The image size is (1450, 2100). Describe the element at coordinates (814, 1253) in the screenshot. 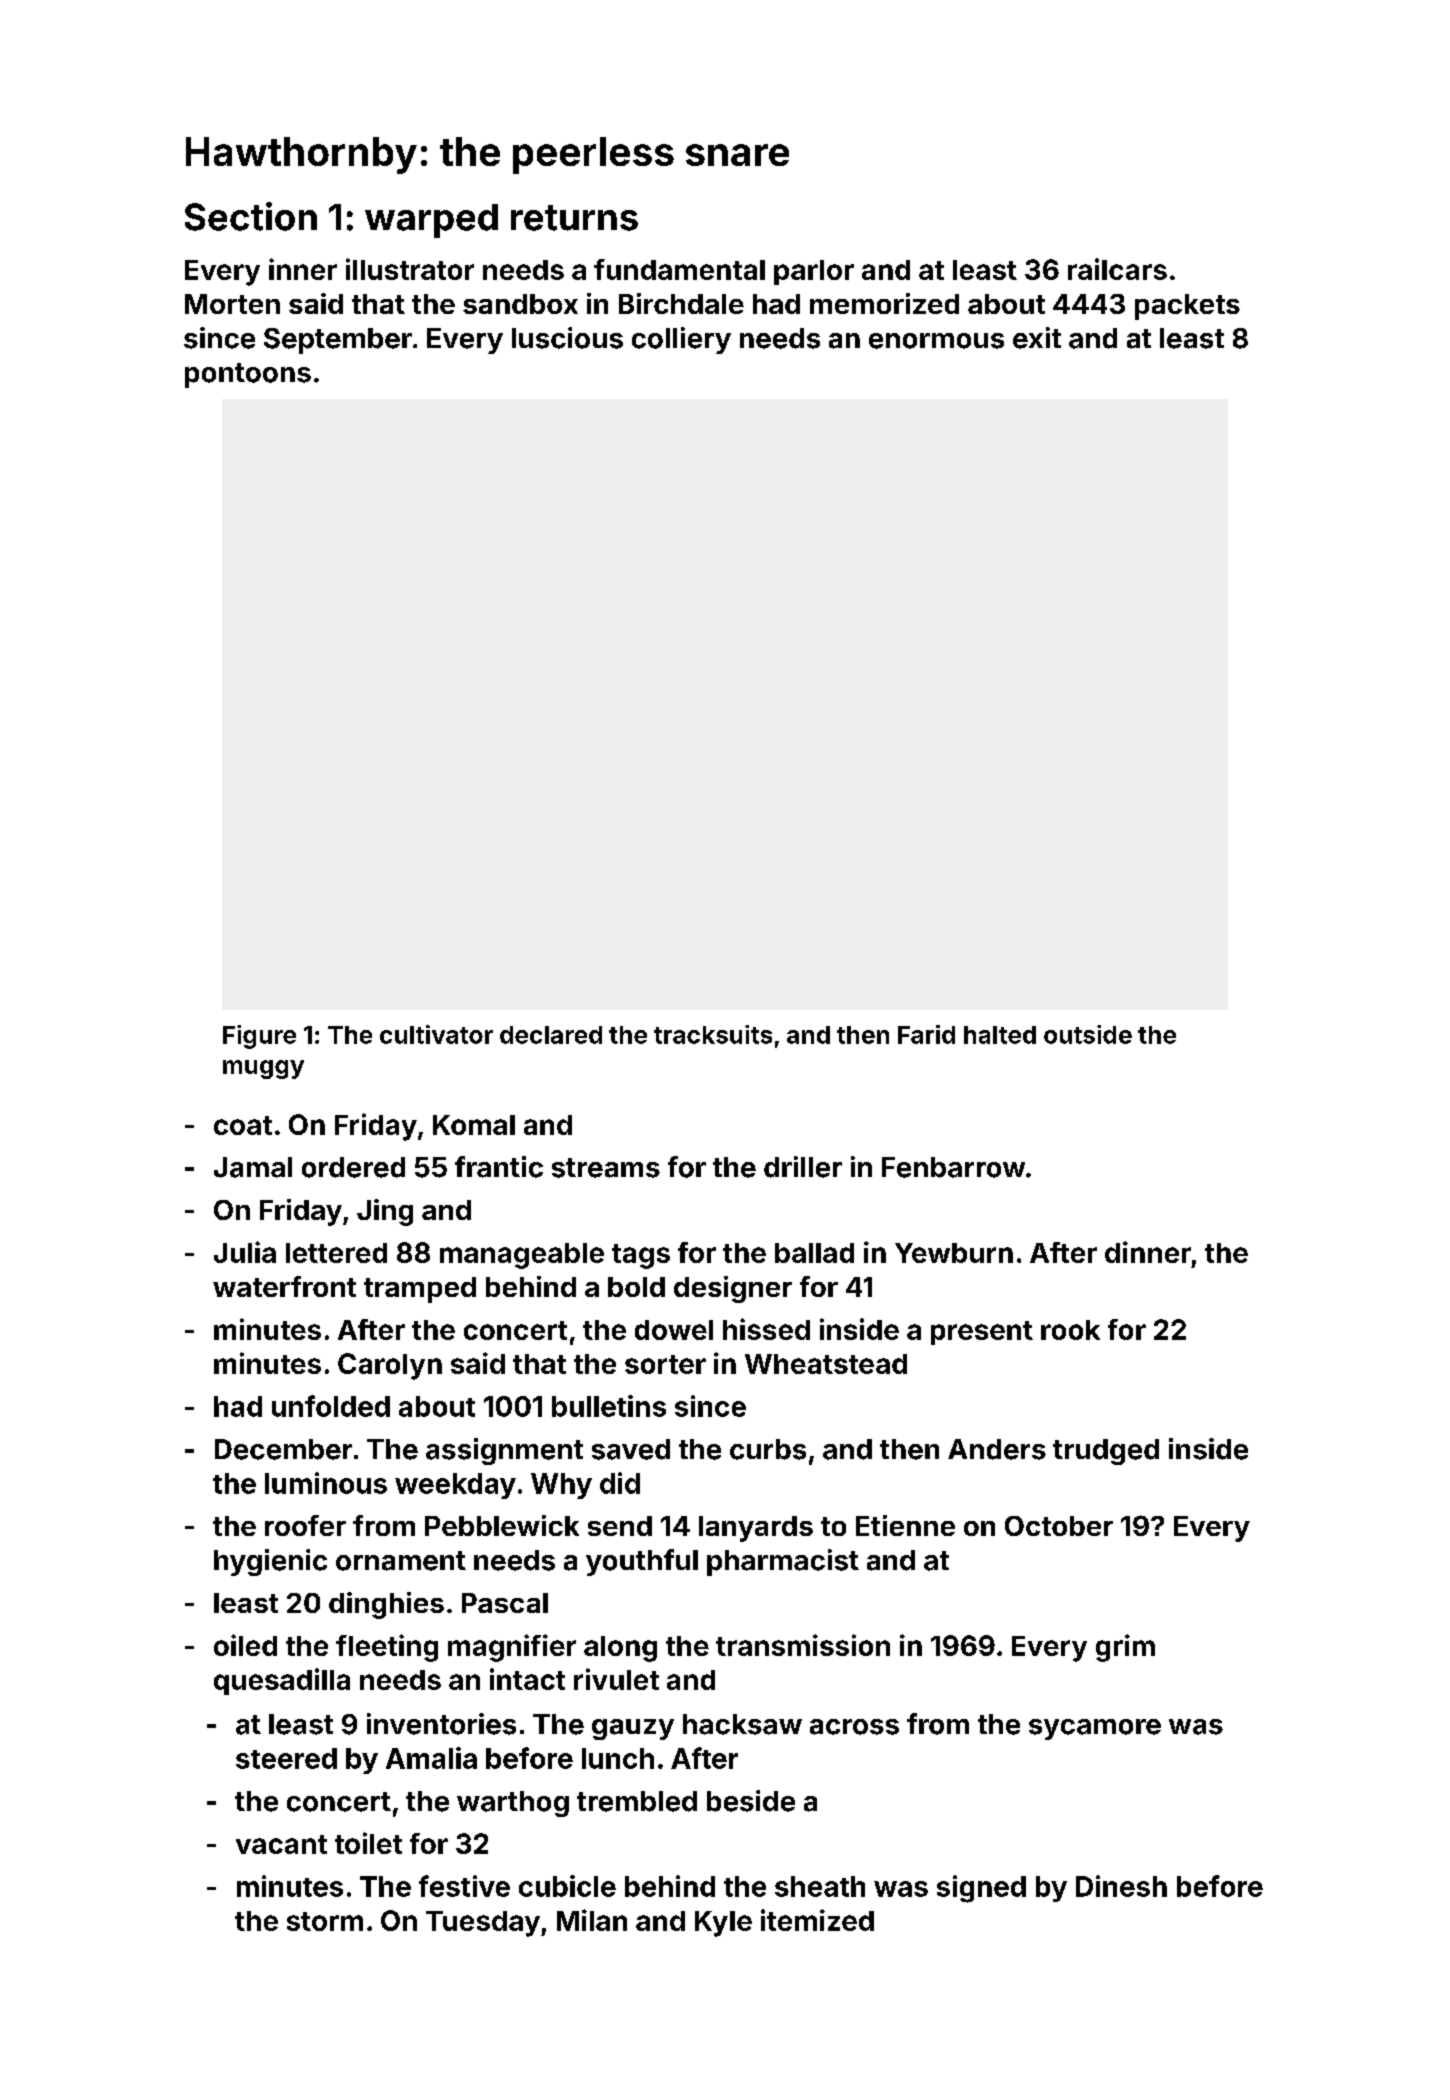

I see `ballad` at that location.
